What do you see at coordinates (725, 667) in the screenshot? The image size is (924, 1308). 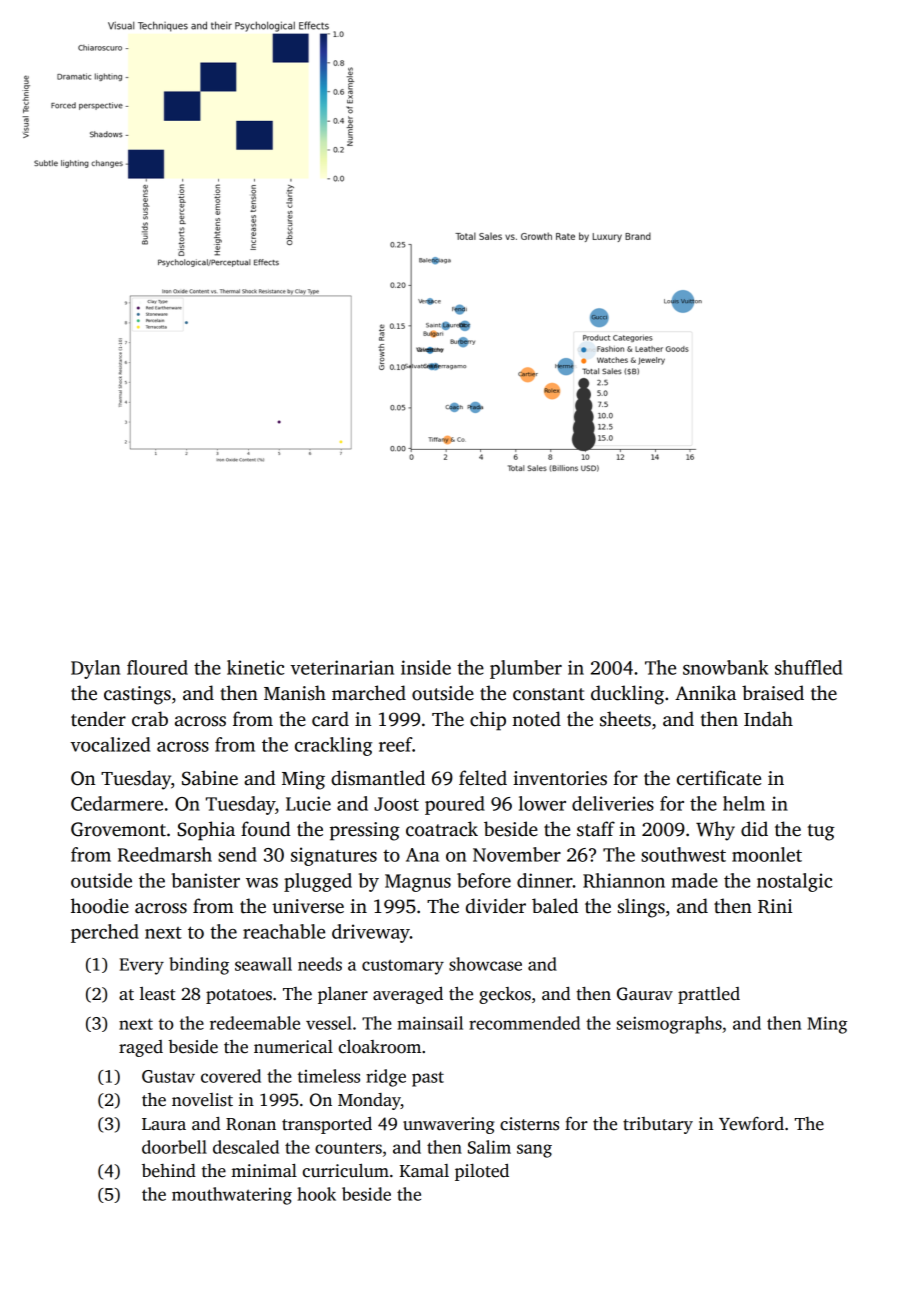 I see `snowbank` at bounding box center [725, 667].
